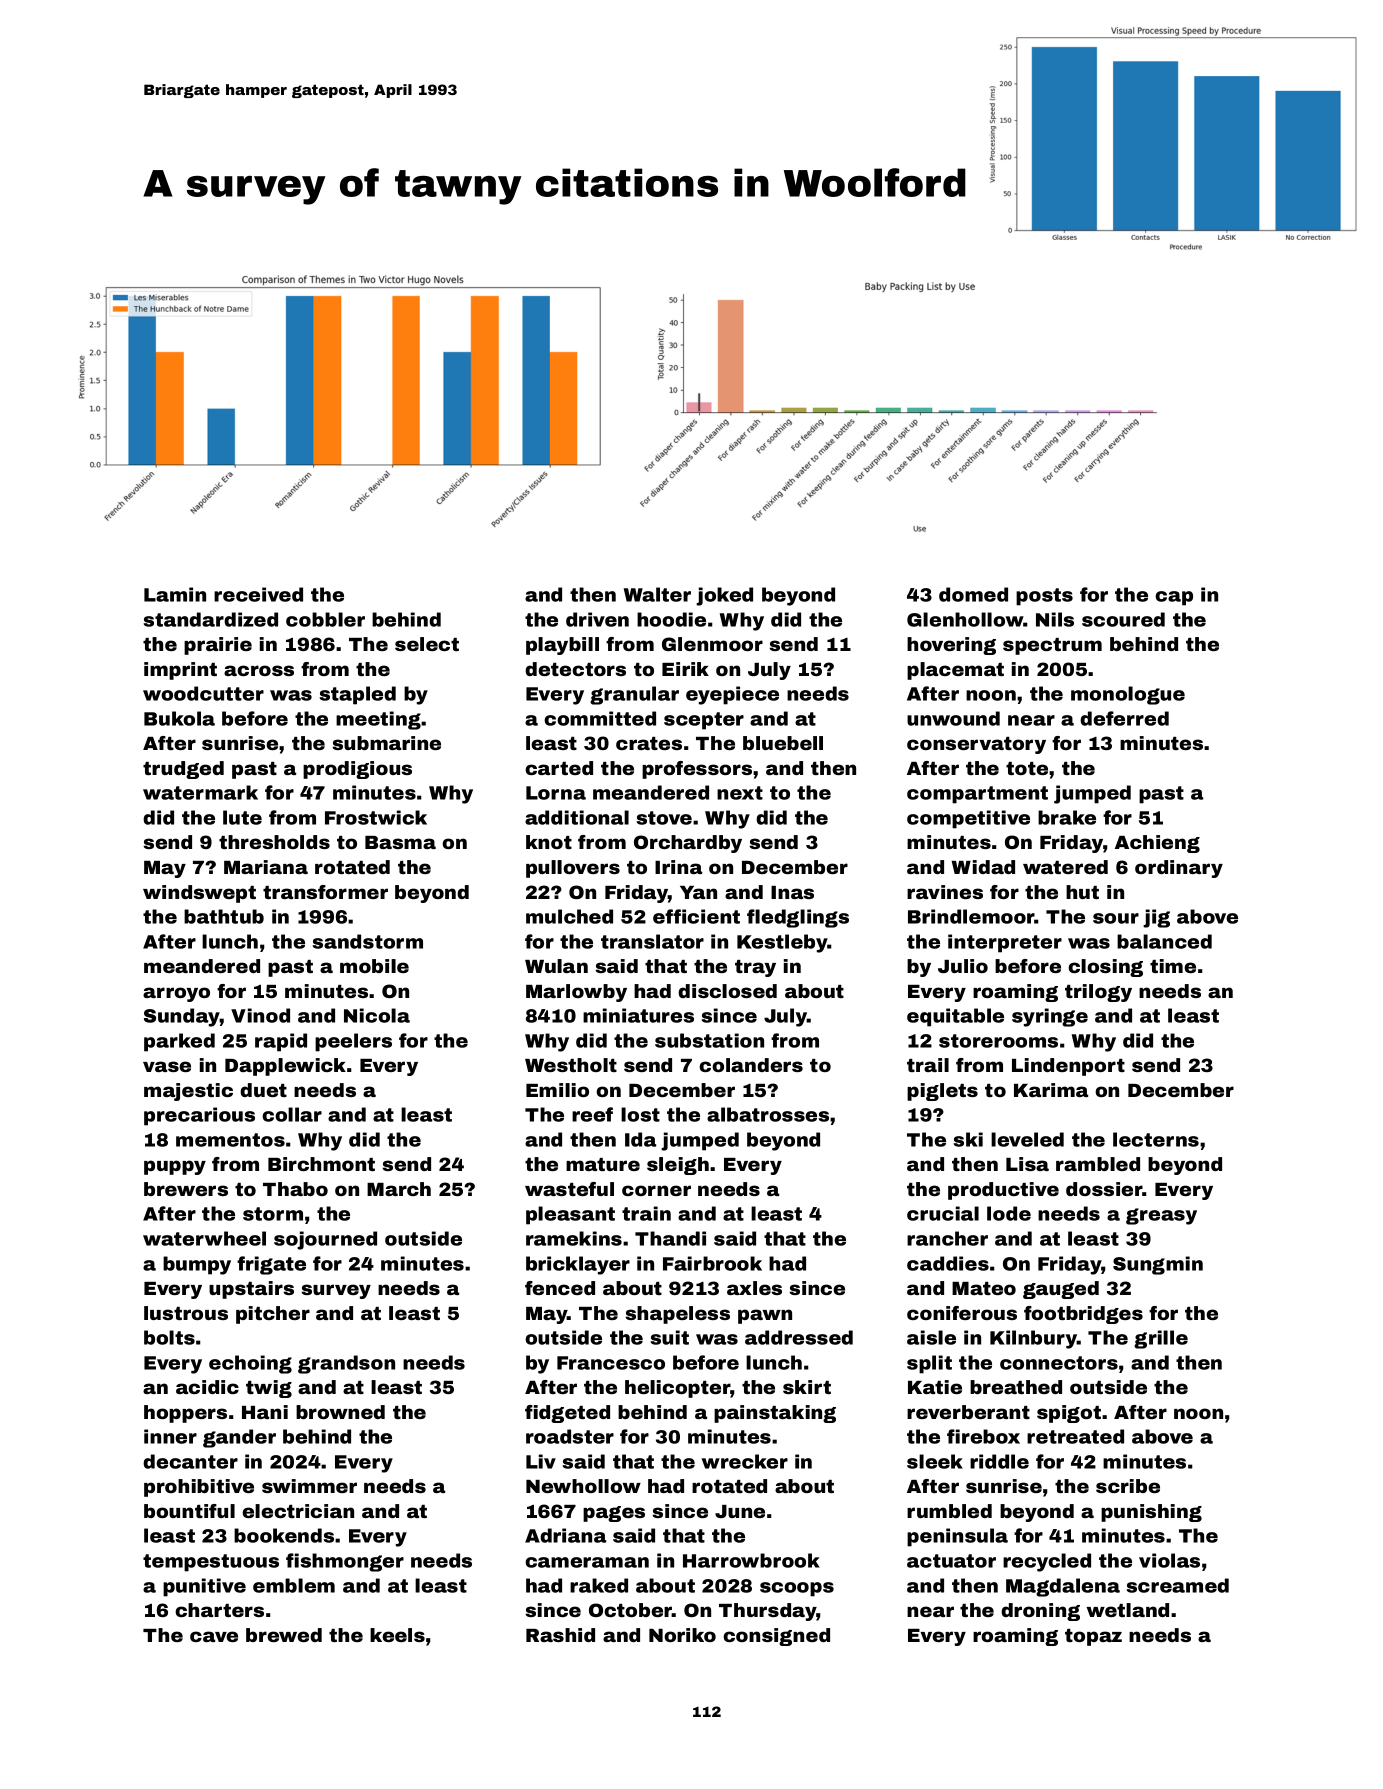 This screenshot has width=1383, height=1789. What do you see at coordinates (214, 1636) in the screenshot?
I see `cave` at bounding box center [214, 1636].
